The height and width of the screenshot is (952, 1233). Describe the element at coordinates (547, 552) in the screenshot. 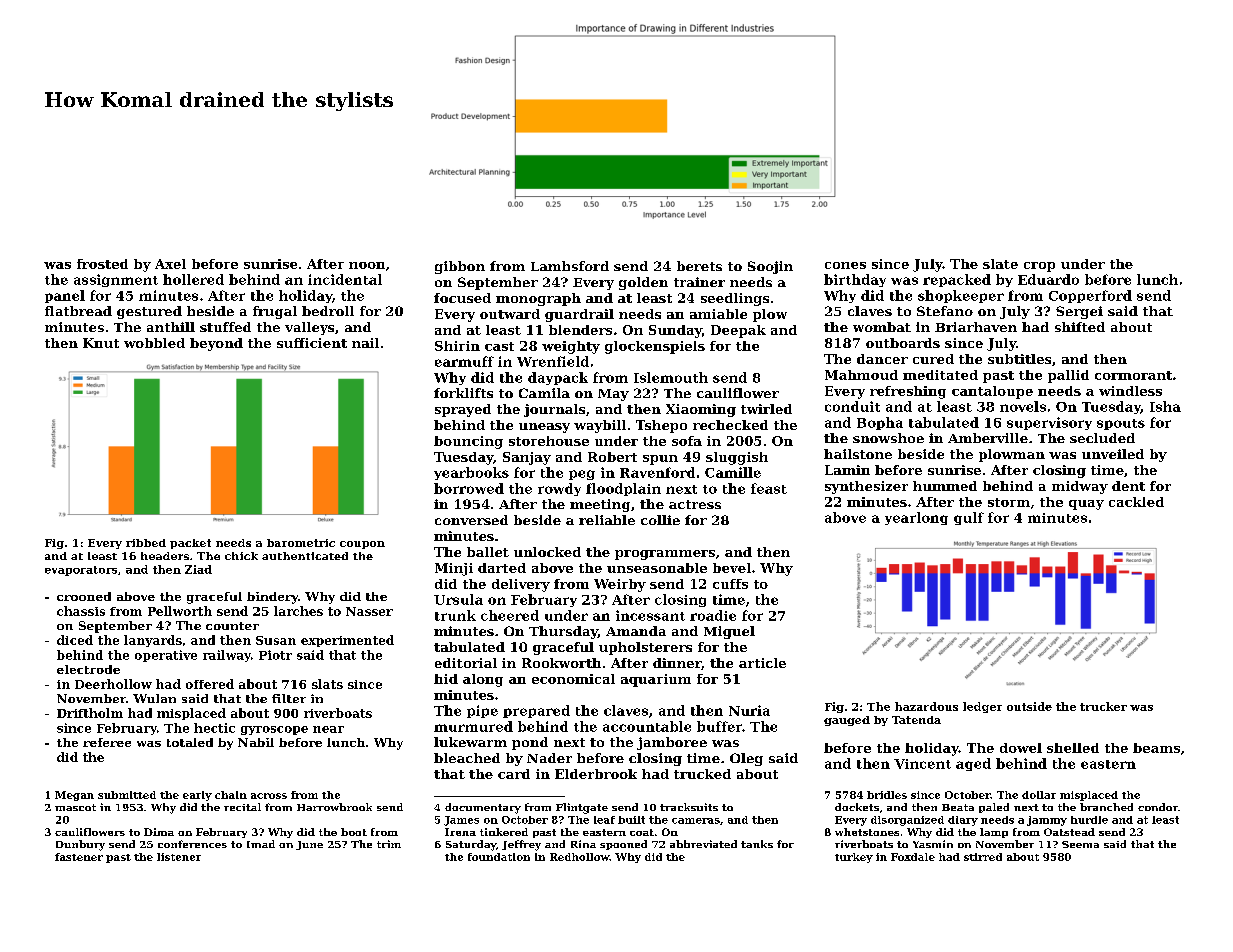

I see `unlocked` at that location.
